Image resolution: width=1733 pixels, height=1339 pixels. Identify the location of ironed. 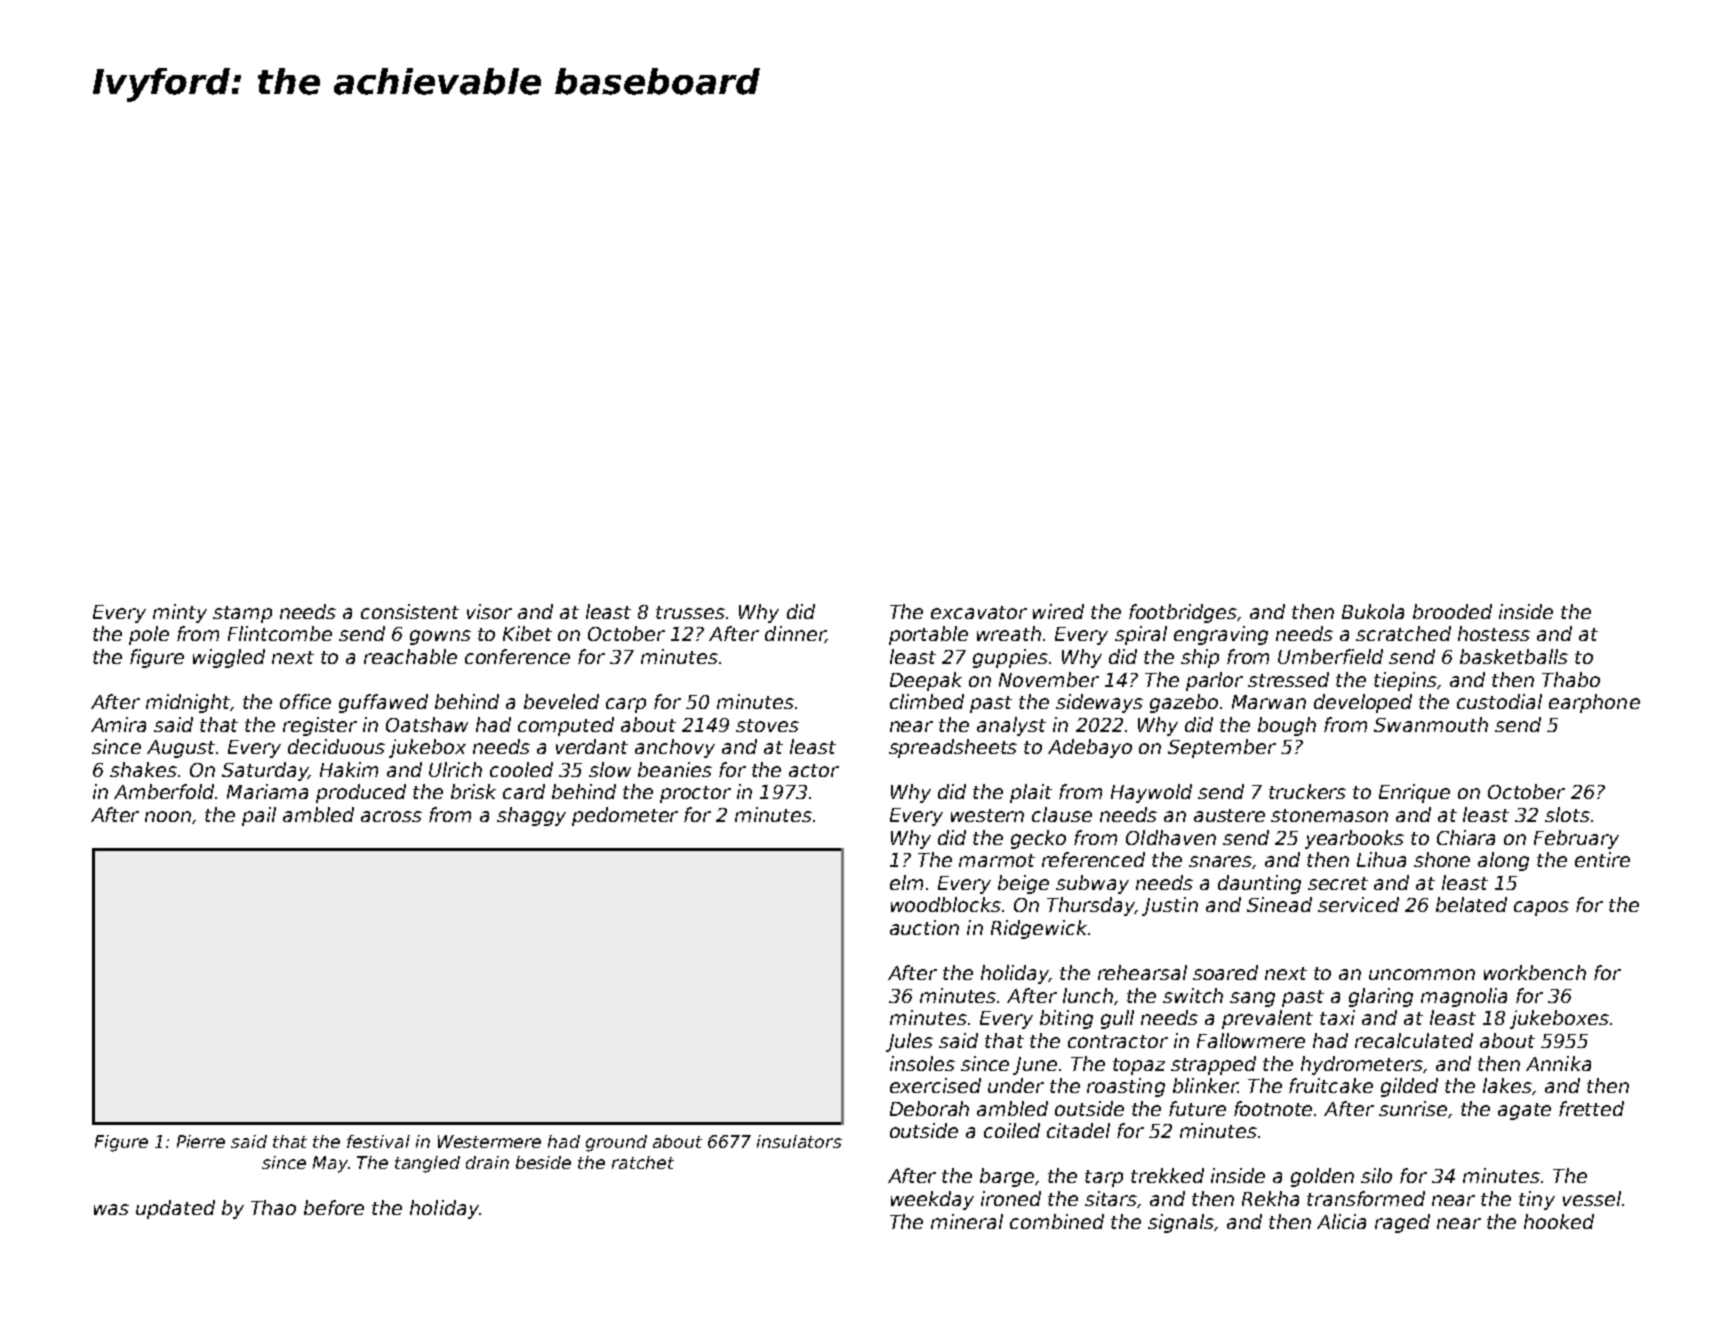
(1011, 1198).
